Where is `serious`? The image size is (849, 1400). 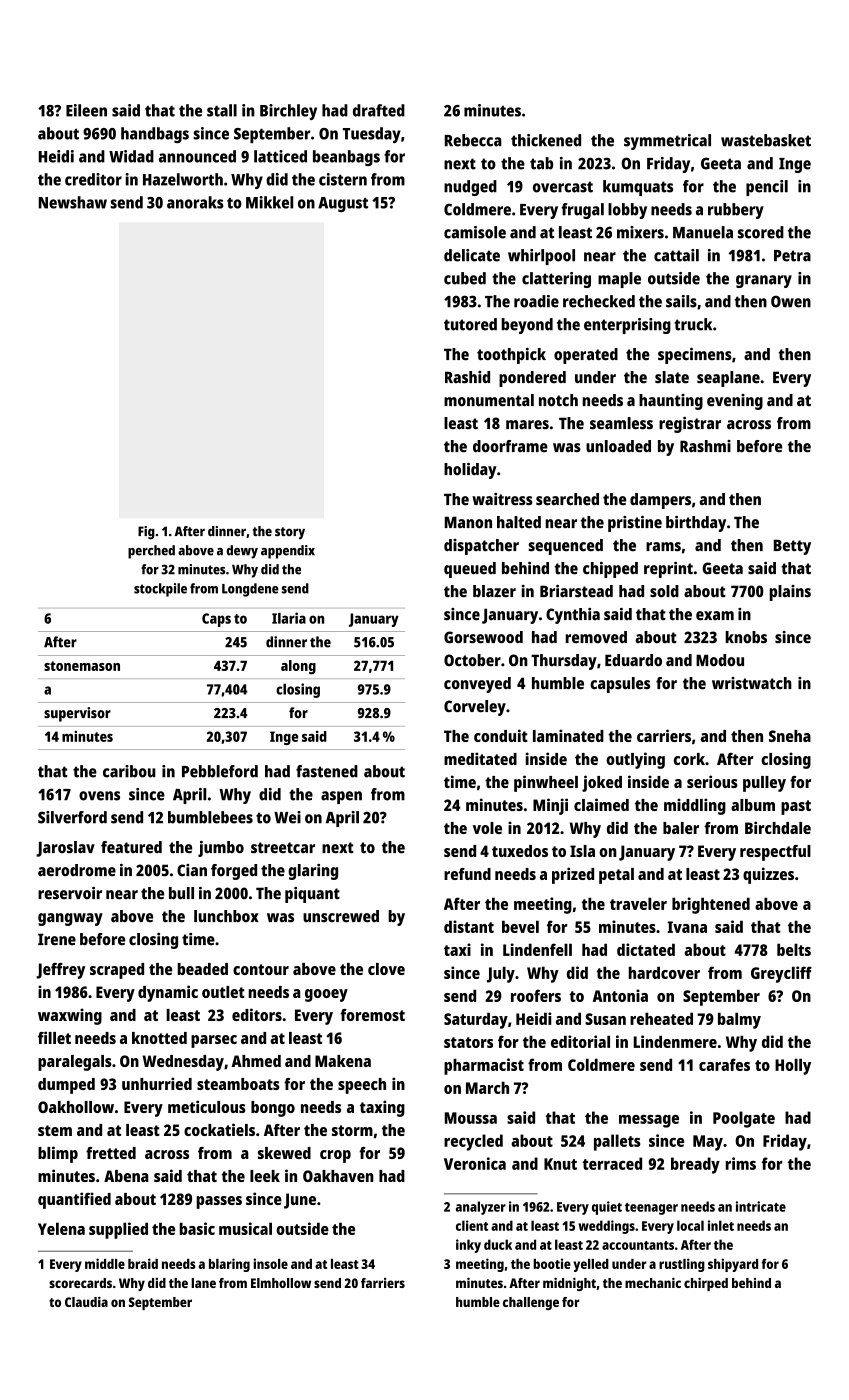
serious is located at coordinates (712, 781).
